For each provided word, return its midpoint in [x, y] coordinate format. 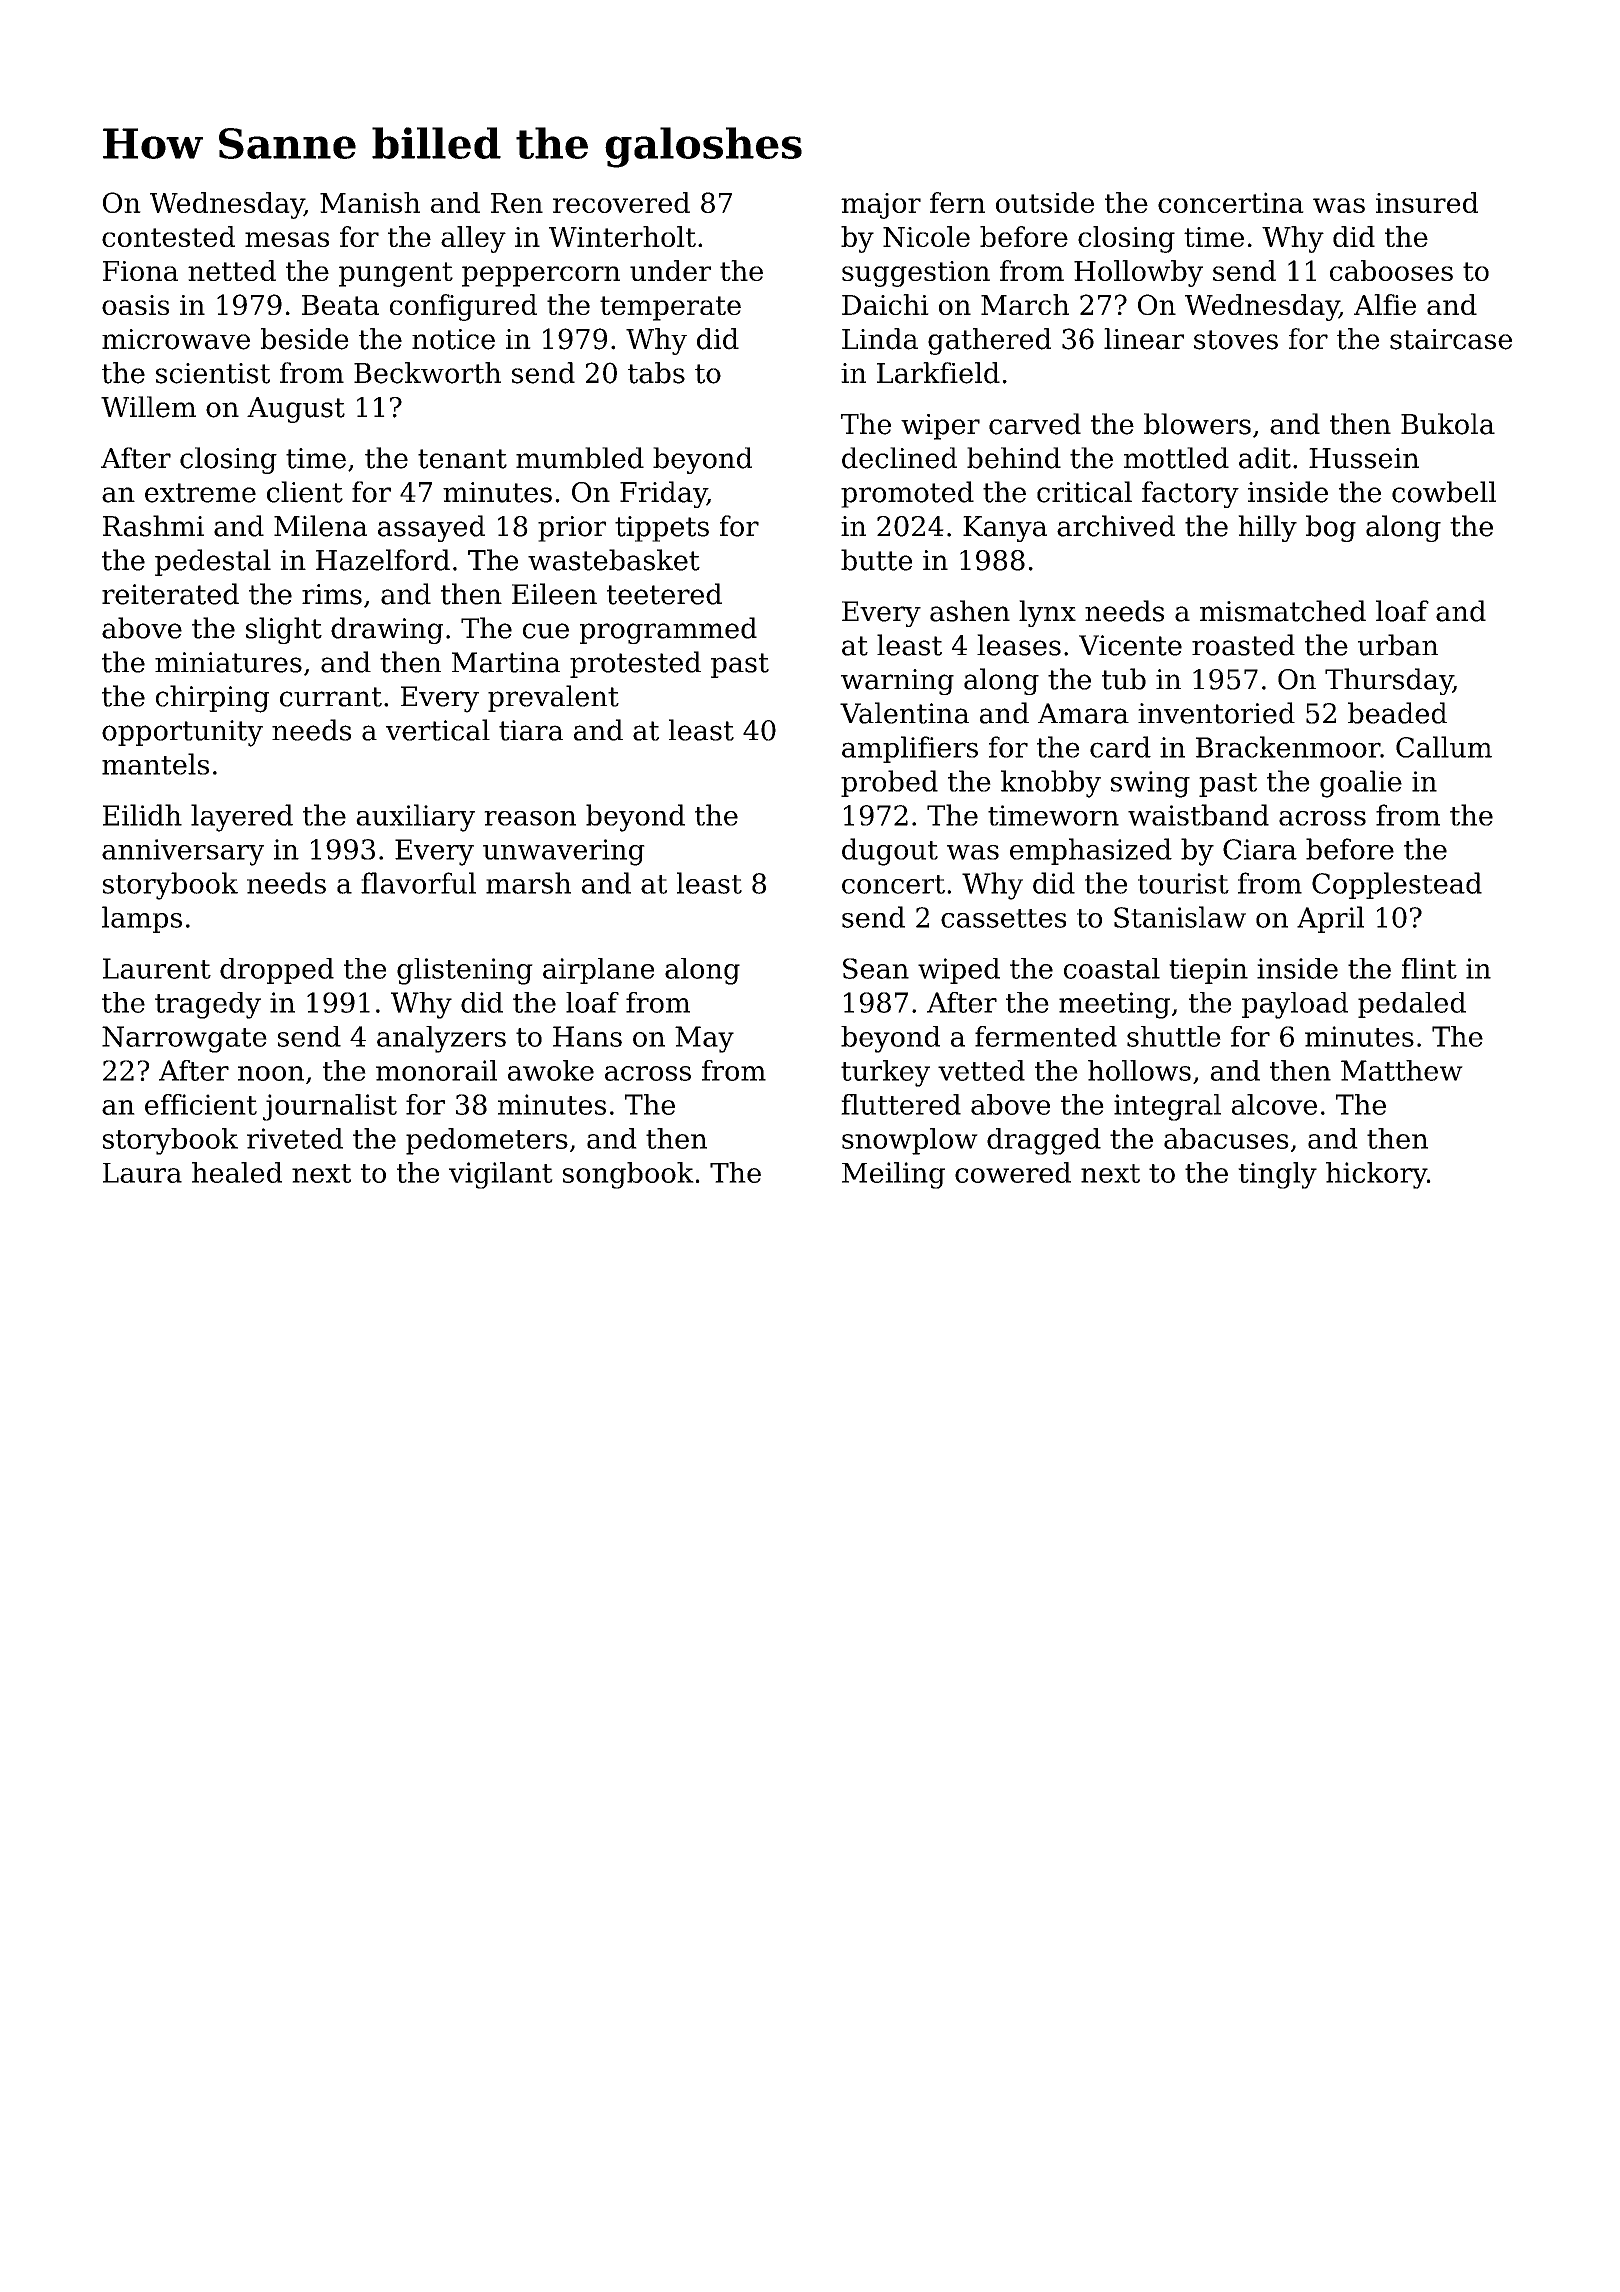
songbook [628, 1175]
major [881, 206]
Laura [142, 1173]
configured [463, 307]
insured [1427, 202]
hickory [1376, 1175]
